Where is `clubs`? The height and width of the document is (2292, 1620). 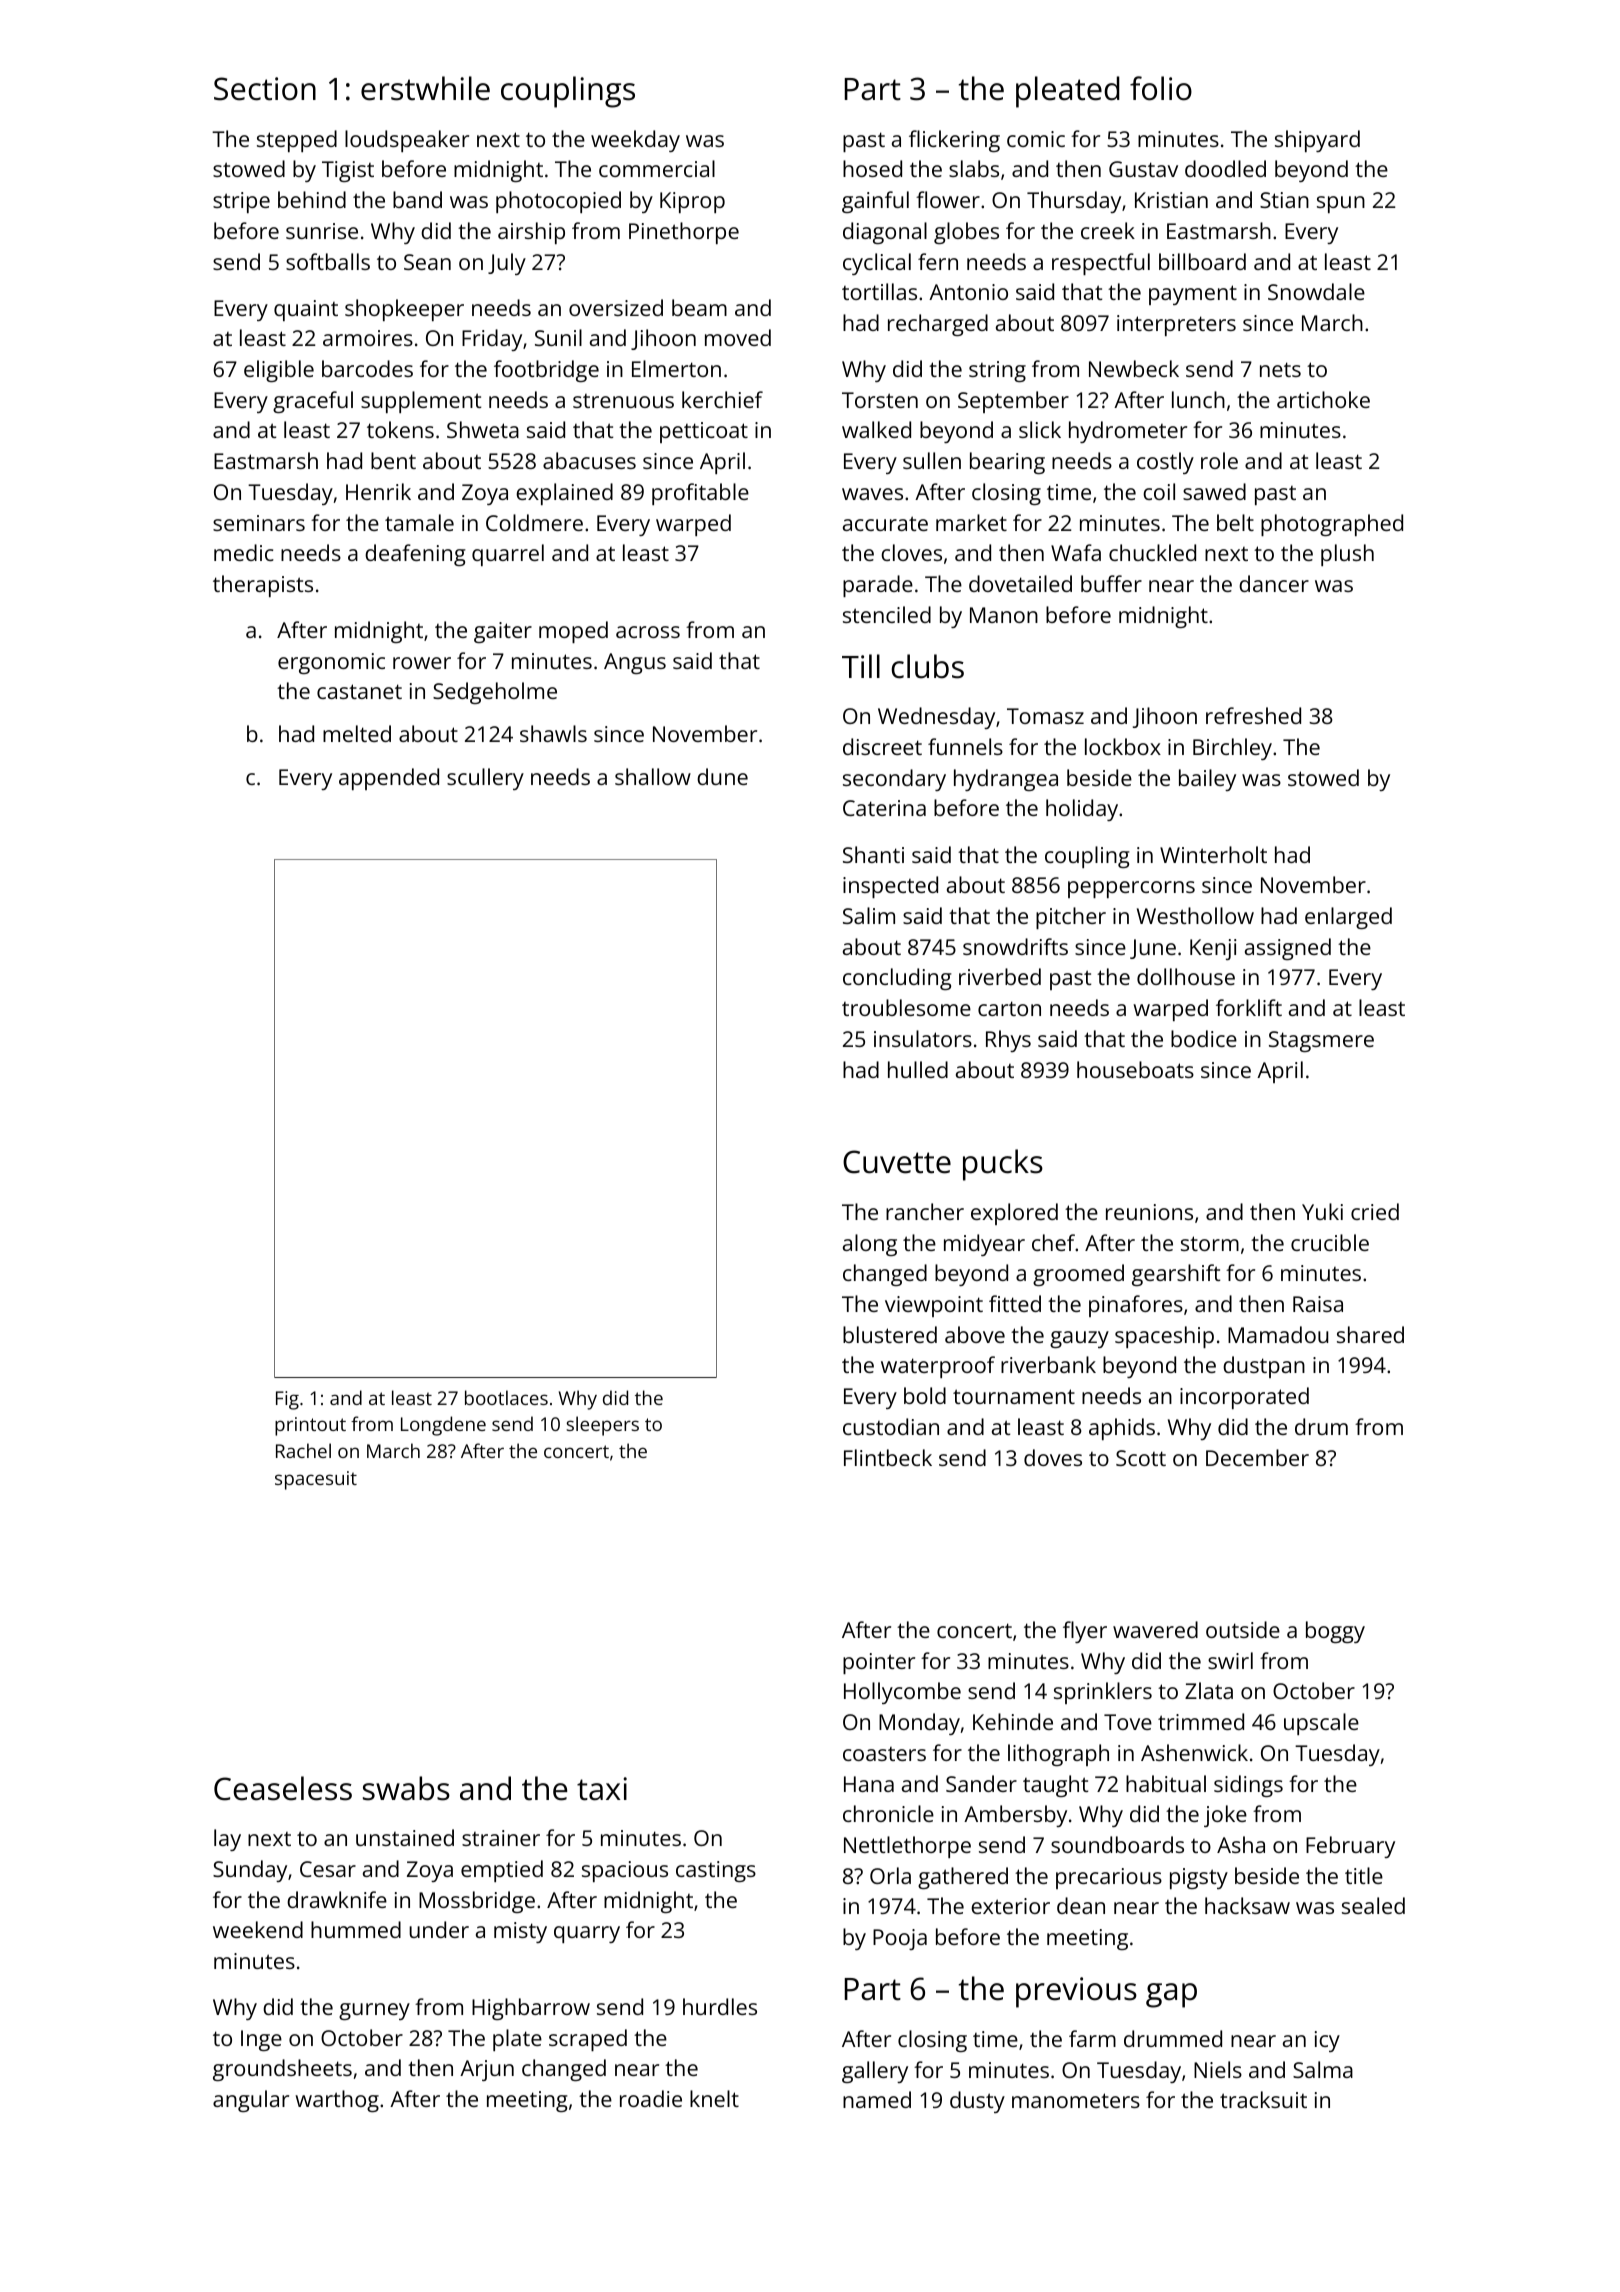
clubs is located at coordinates (927, 666).
